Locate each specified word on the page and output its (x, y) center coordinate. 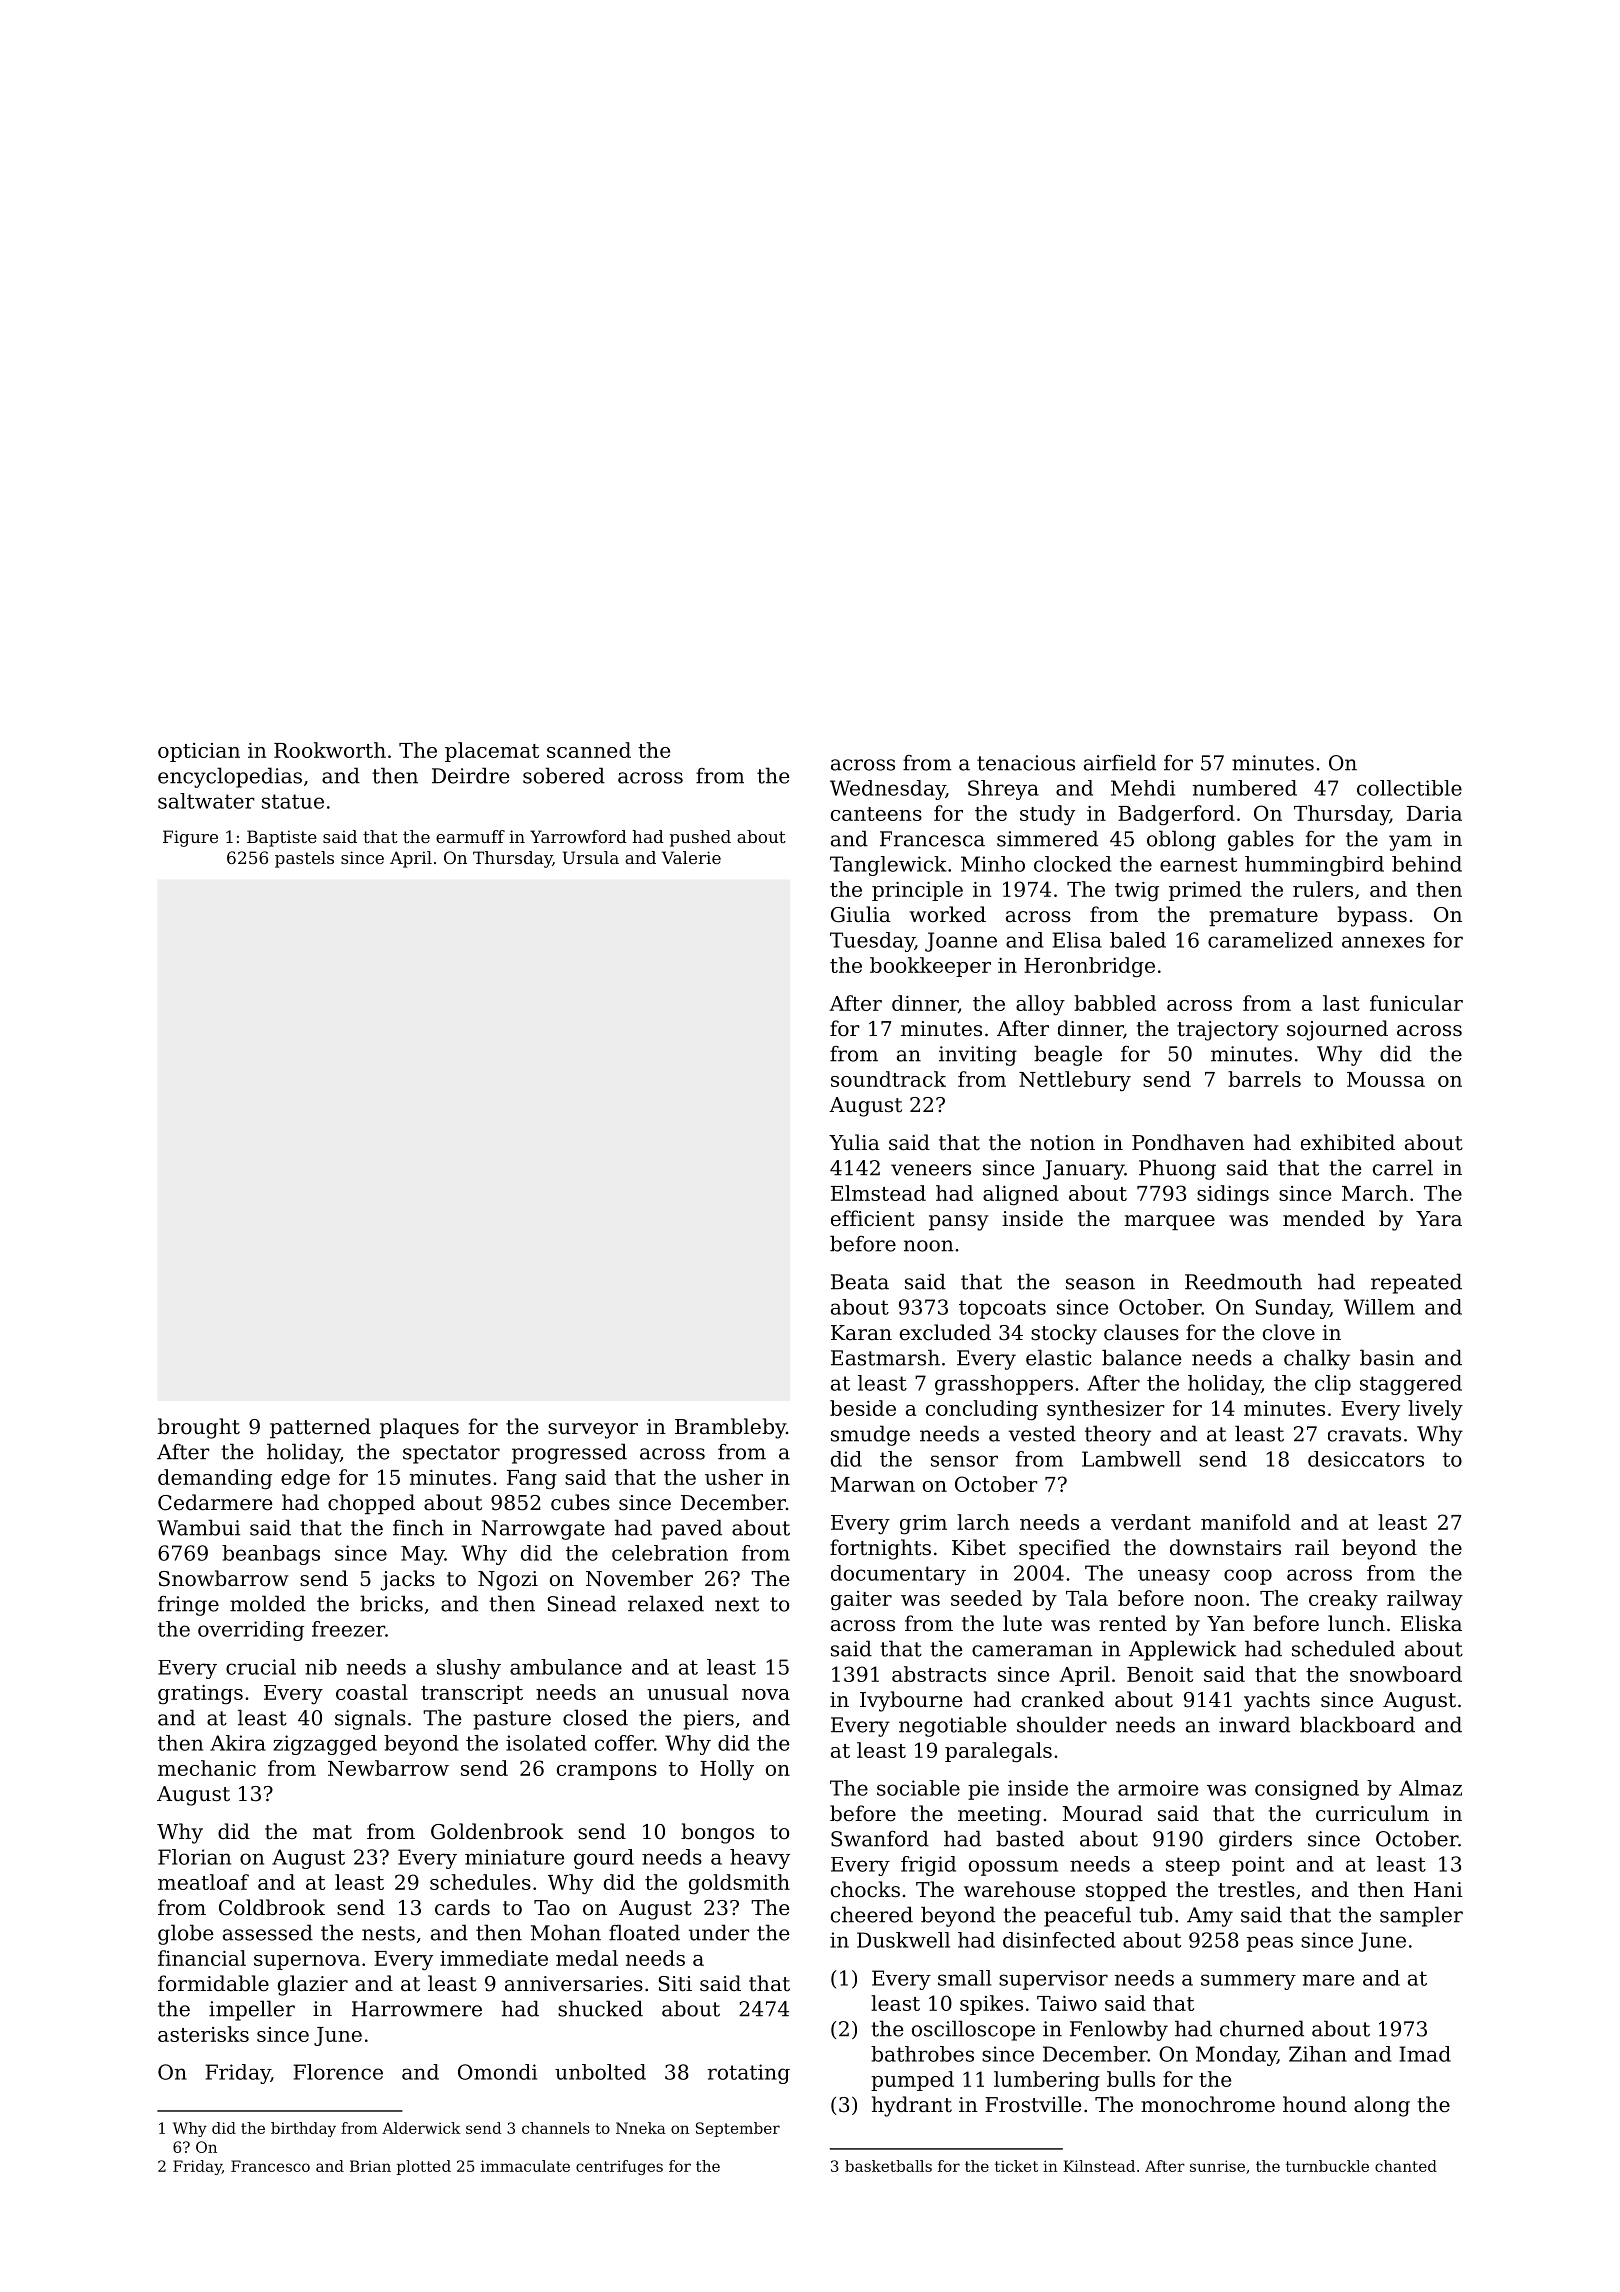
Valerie (691, 857)
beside (863, 1408)
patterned (320, 1428)
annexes (1383, 942)
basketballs (888, 2166)
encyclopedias (230, 777)
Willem (1379, 1307)
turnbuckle (1327, 2166)
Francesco (270, 2166)
